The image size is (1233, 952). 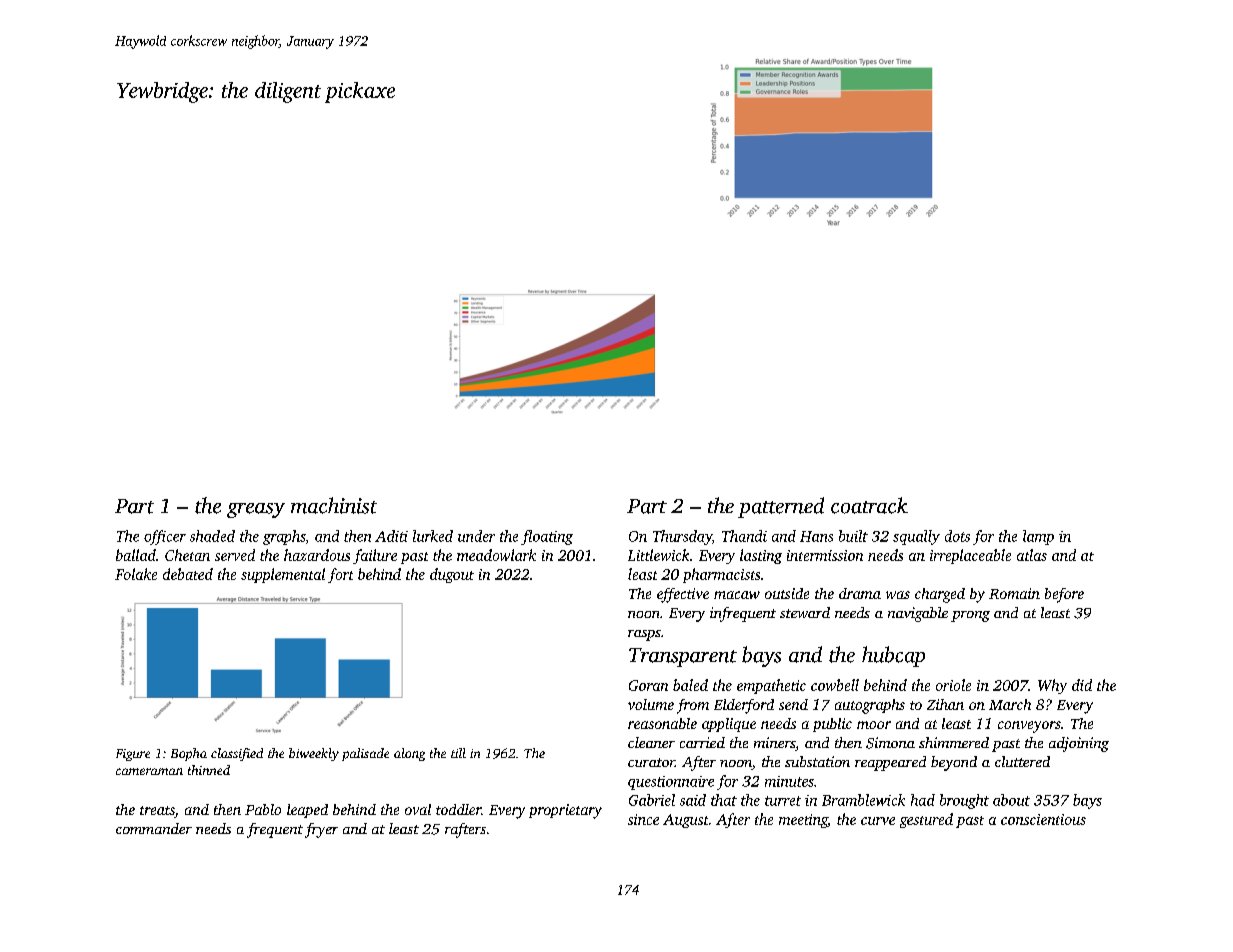 What do you see at coordinates (157, 812) in the screenshot?
I see `treats` at bounding box center [157, 812].
